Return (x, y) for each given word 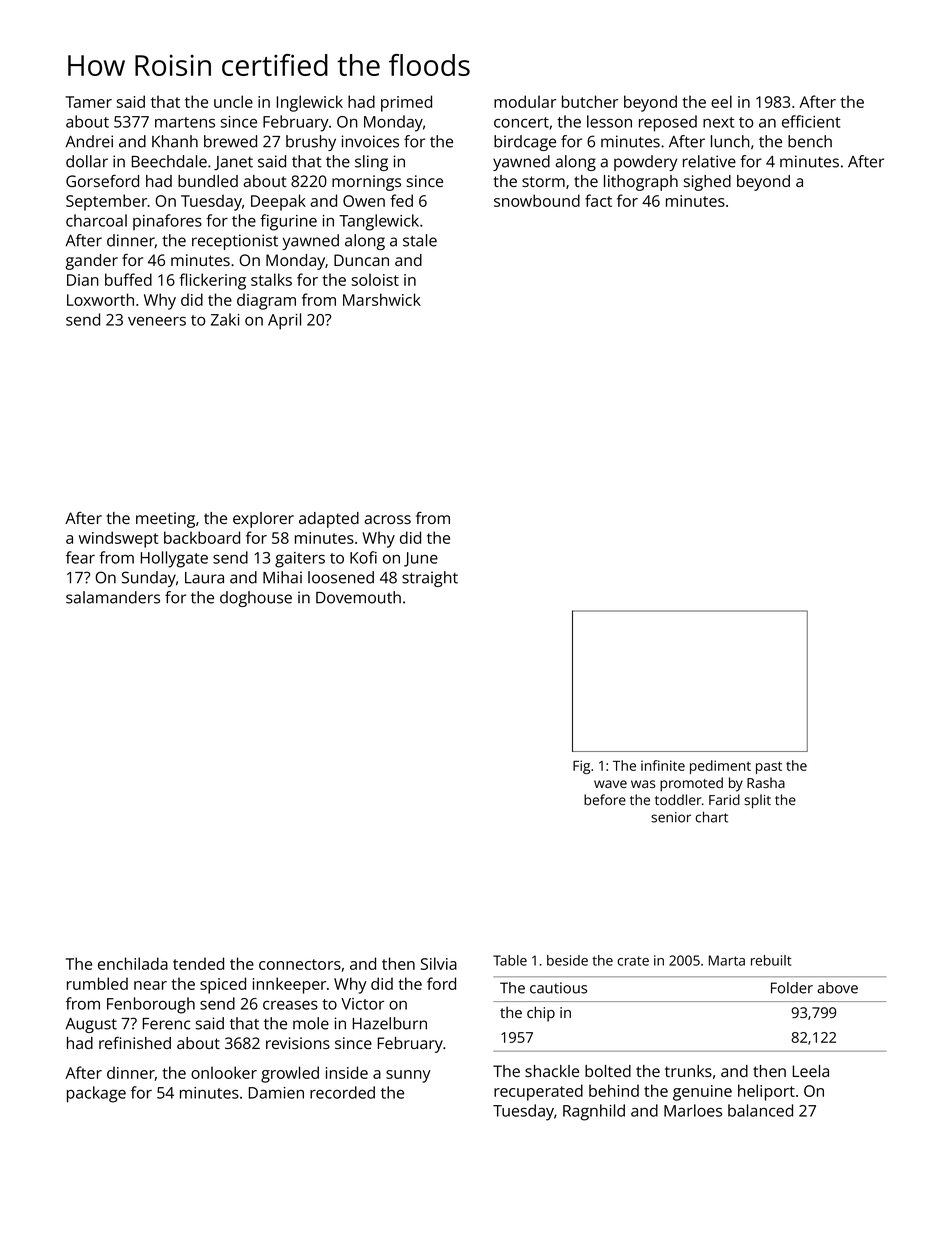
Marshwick (382, 299)
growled (290, 1074)
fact (598, 200)
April (284, 321)
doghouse (256, 599)
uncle (233, 101)
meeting (165, 520)
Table (510, 960)
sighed (707, 183)
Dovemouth (358, 597)
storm (543, 181)
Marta (727, 960)
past (769, 767)
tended (198, 963)
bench (810, 141)
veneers (157, 321)
